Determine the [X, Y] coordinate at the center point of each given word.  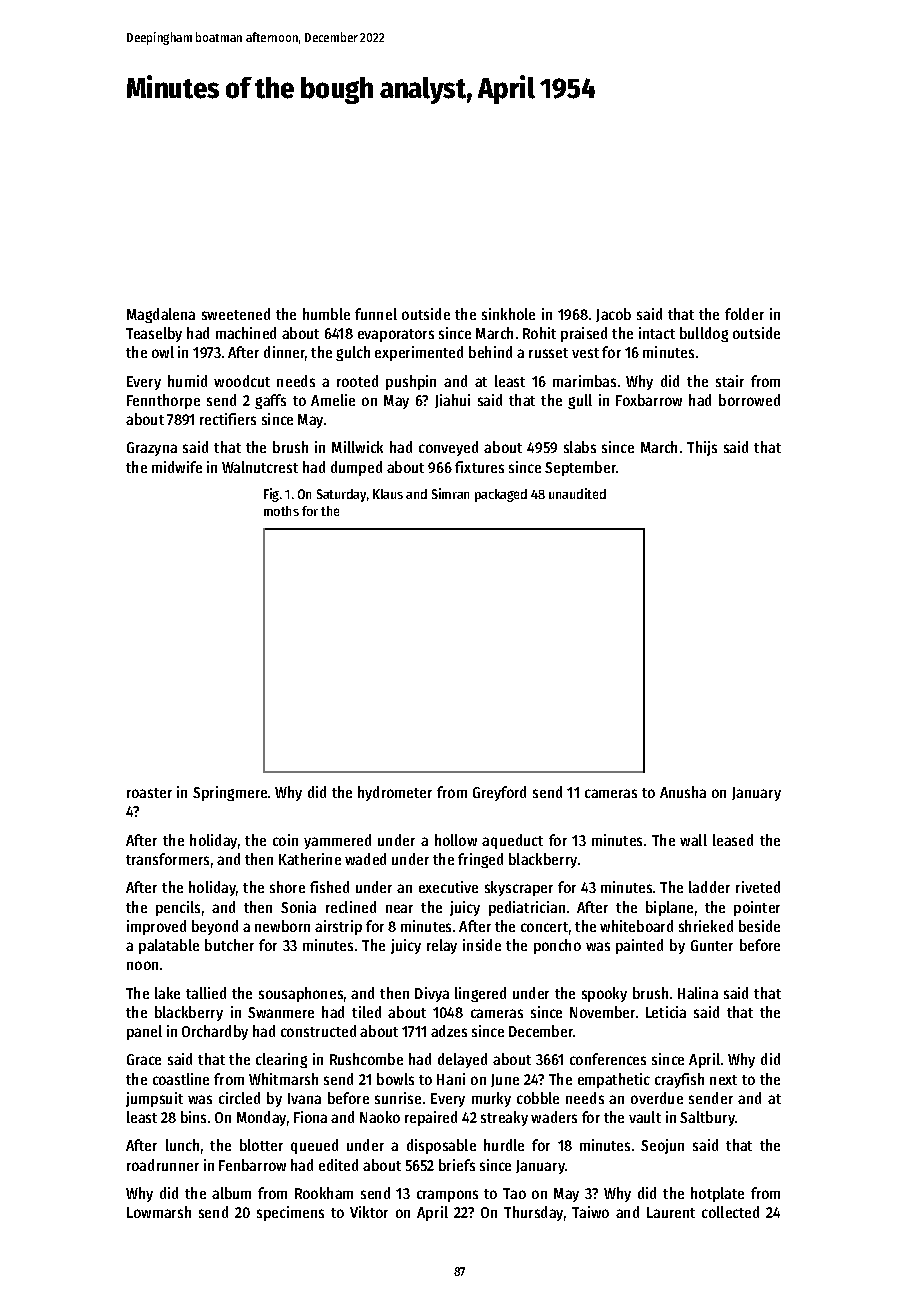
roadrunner [163, 1165]
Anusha [683, 792]
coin [285, 840]
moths [281, 511]
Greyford [499, 793]
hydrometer [395, 793]
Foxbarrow [649, 400]
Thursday [533, 1213]
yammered [337, 841]
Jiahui [452, 401]
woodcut [242, 381]
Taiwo [590, 1212]
